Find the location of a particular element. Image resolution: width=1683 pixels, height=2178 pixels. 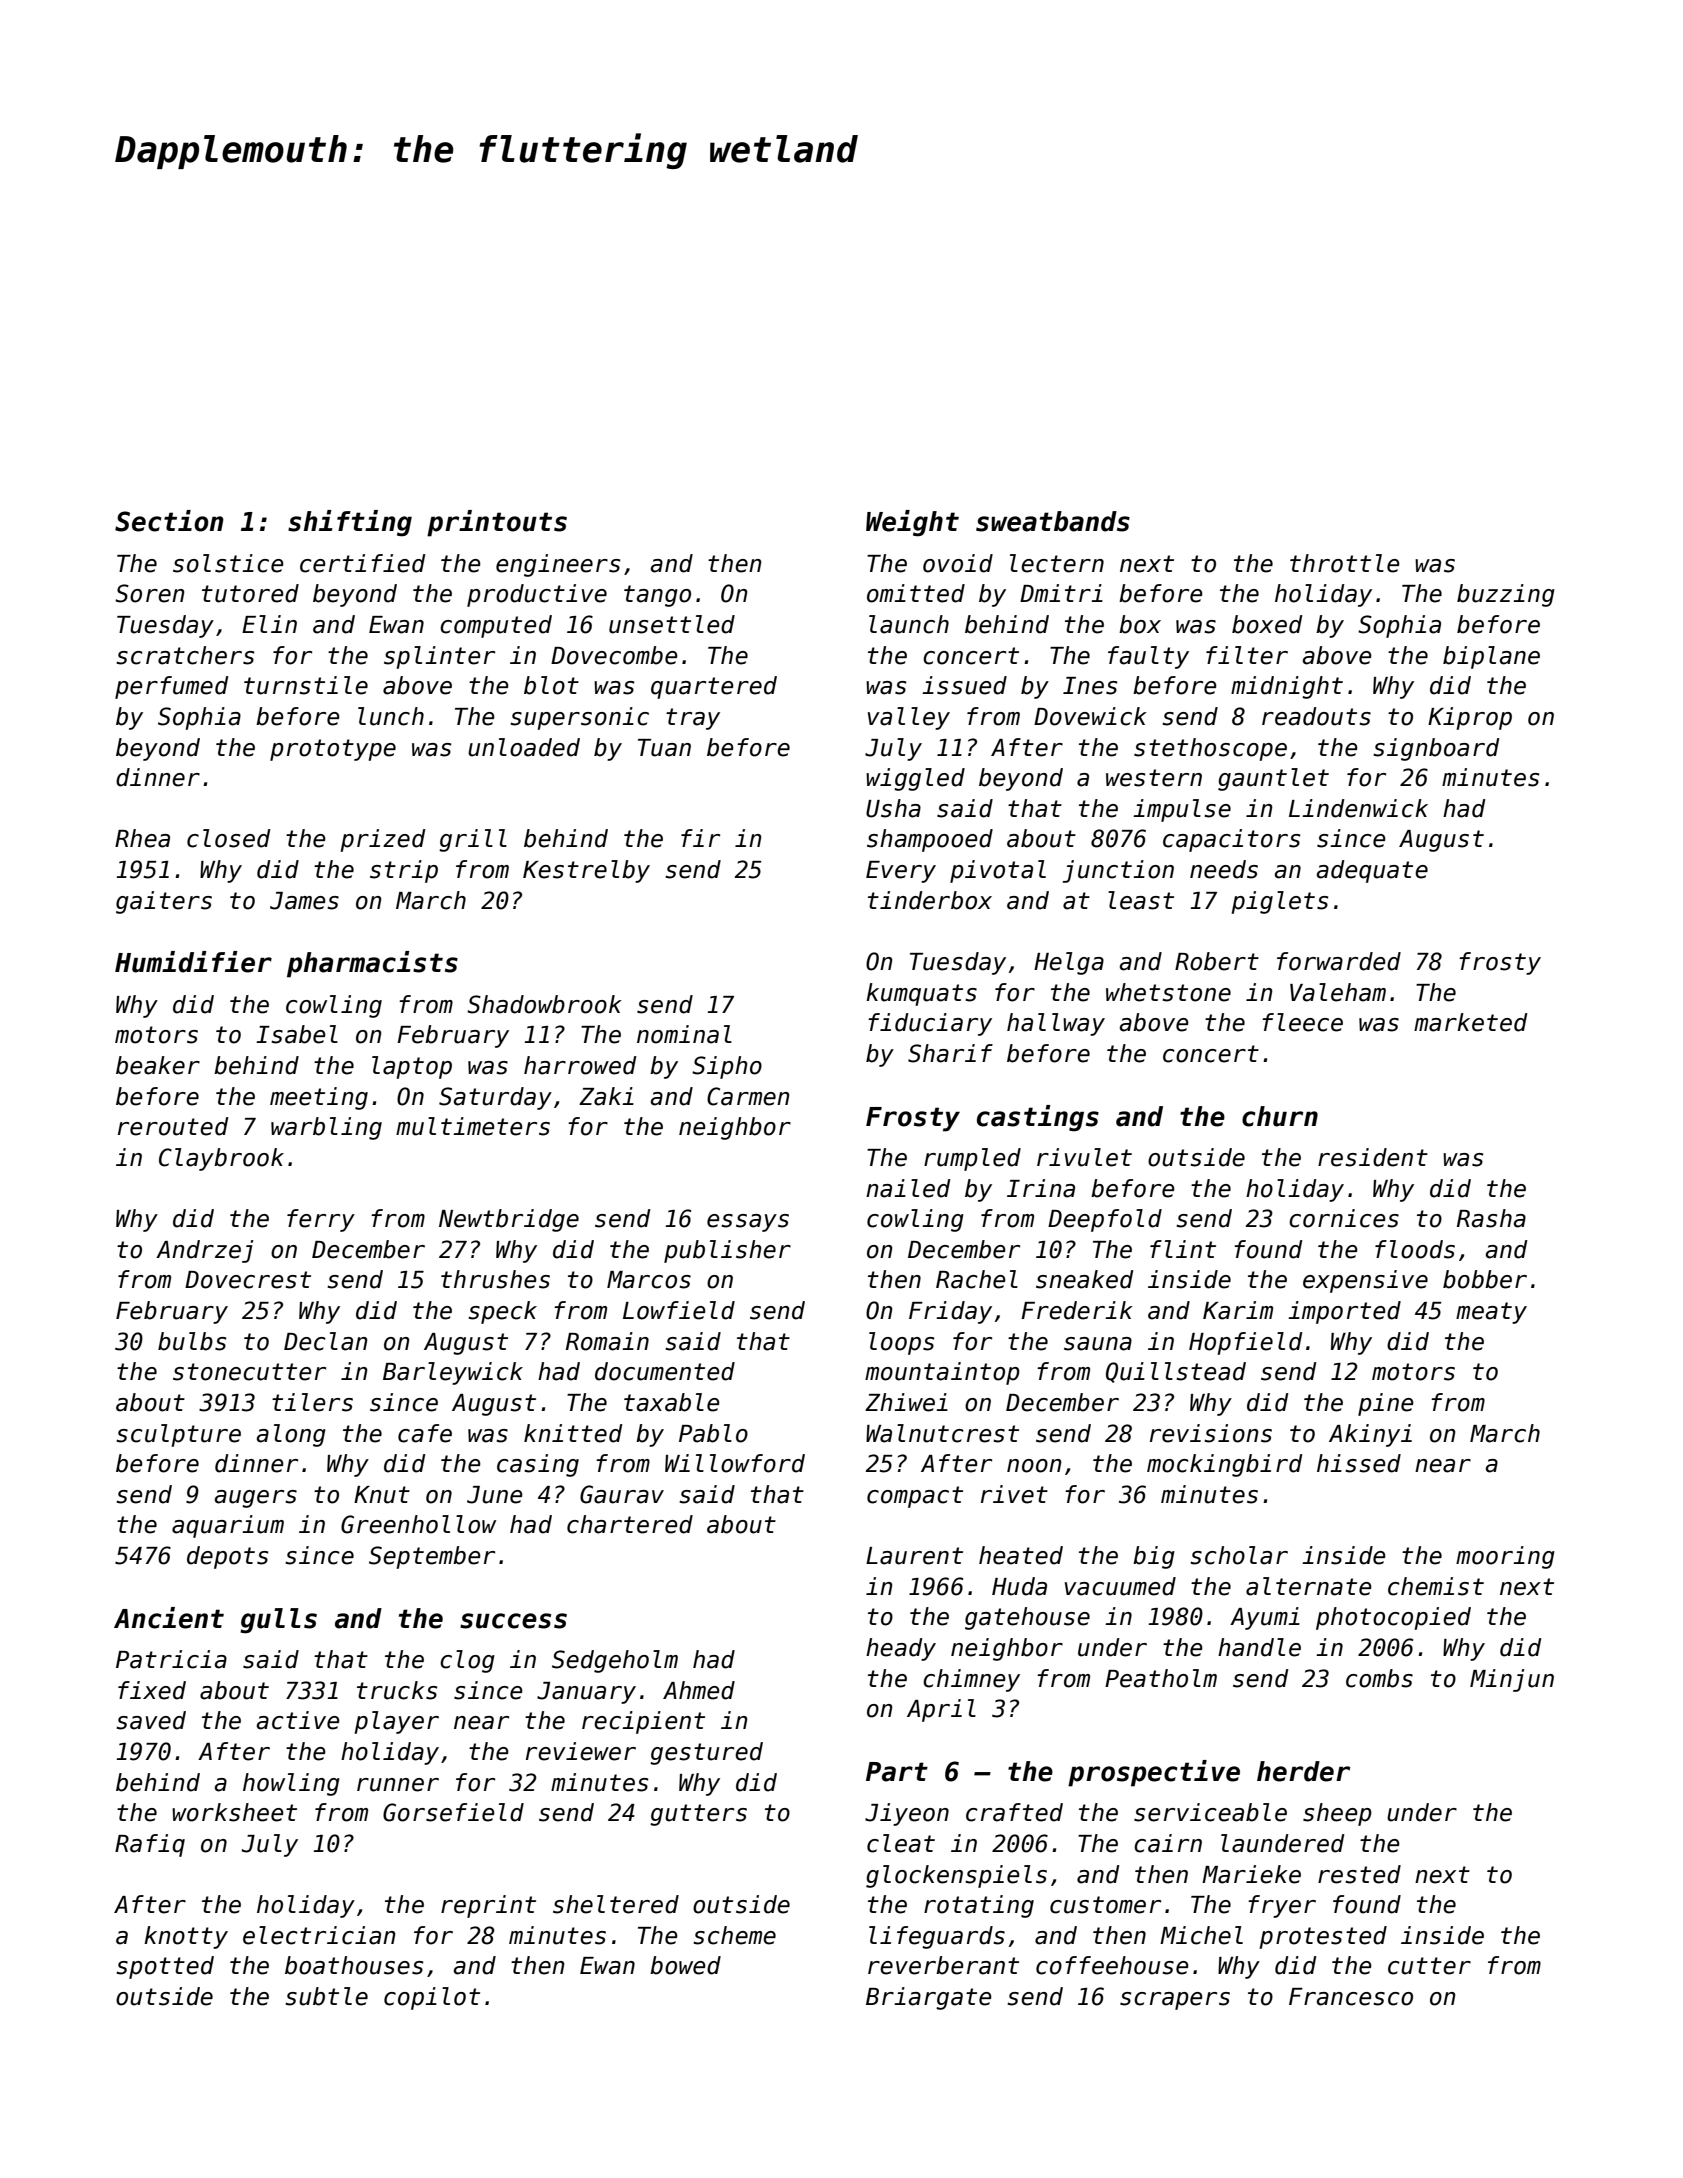

Every is located at coordinates (901, 872).
